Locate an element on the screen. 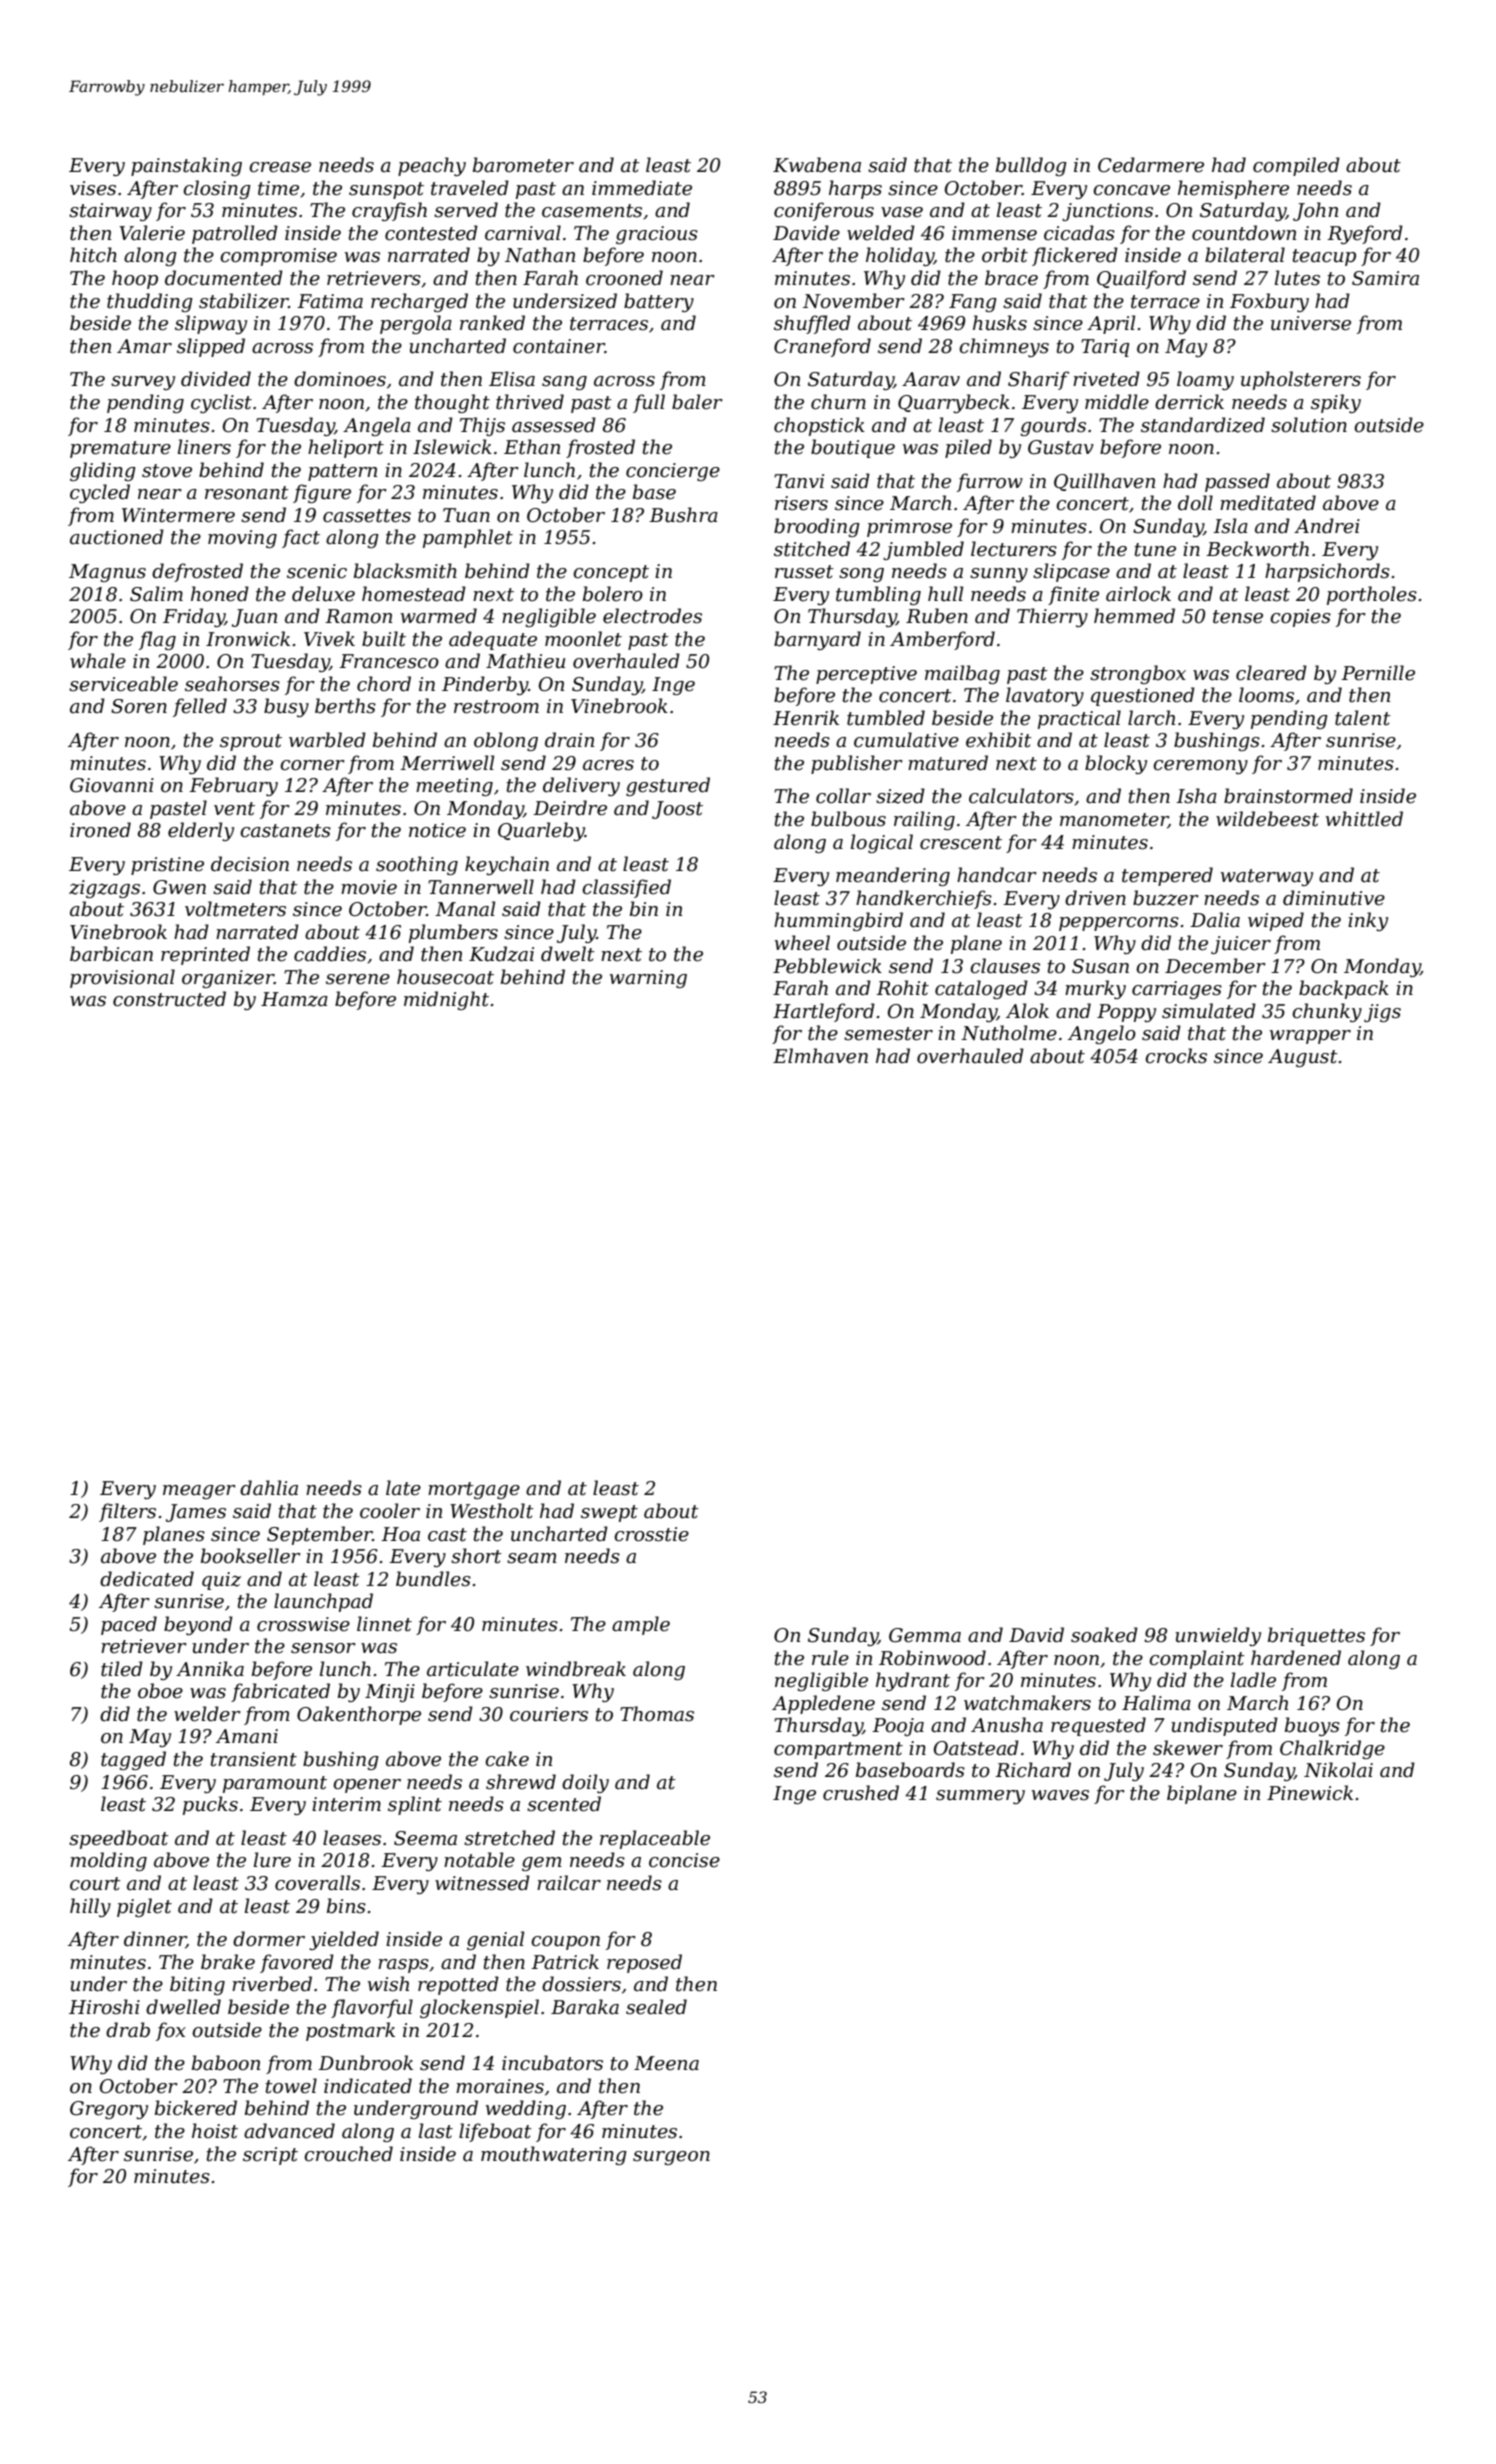 Image resolution: width=1496 pixels, height=2464 pixels. Meena is located at coordinates (666, 2063).
